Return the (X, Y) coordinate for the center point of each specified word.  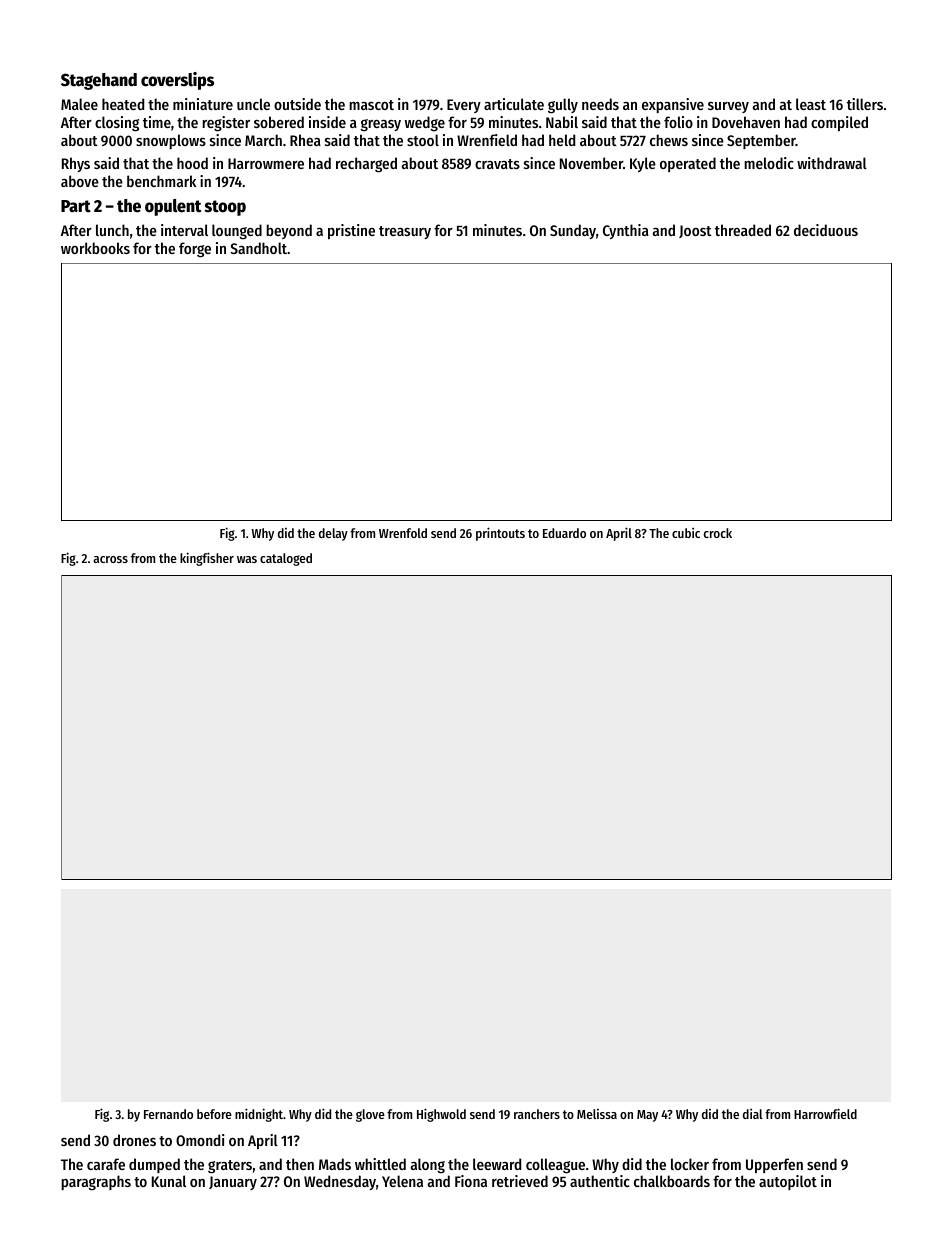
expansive (673, 105)
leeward (497, 1164)
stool (423, 140)
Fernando (168, 1114)
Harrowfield (825, 1113)
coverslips (177, 81)
